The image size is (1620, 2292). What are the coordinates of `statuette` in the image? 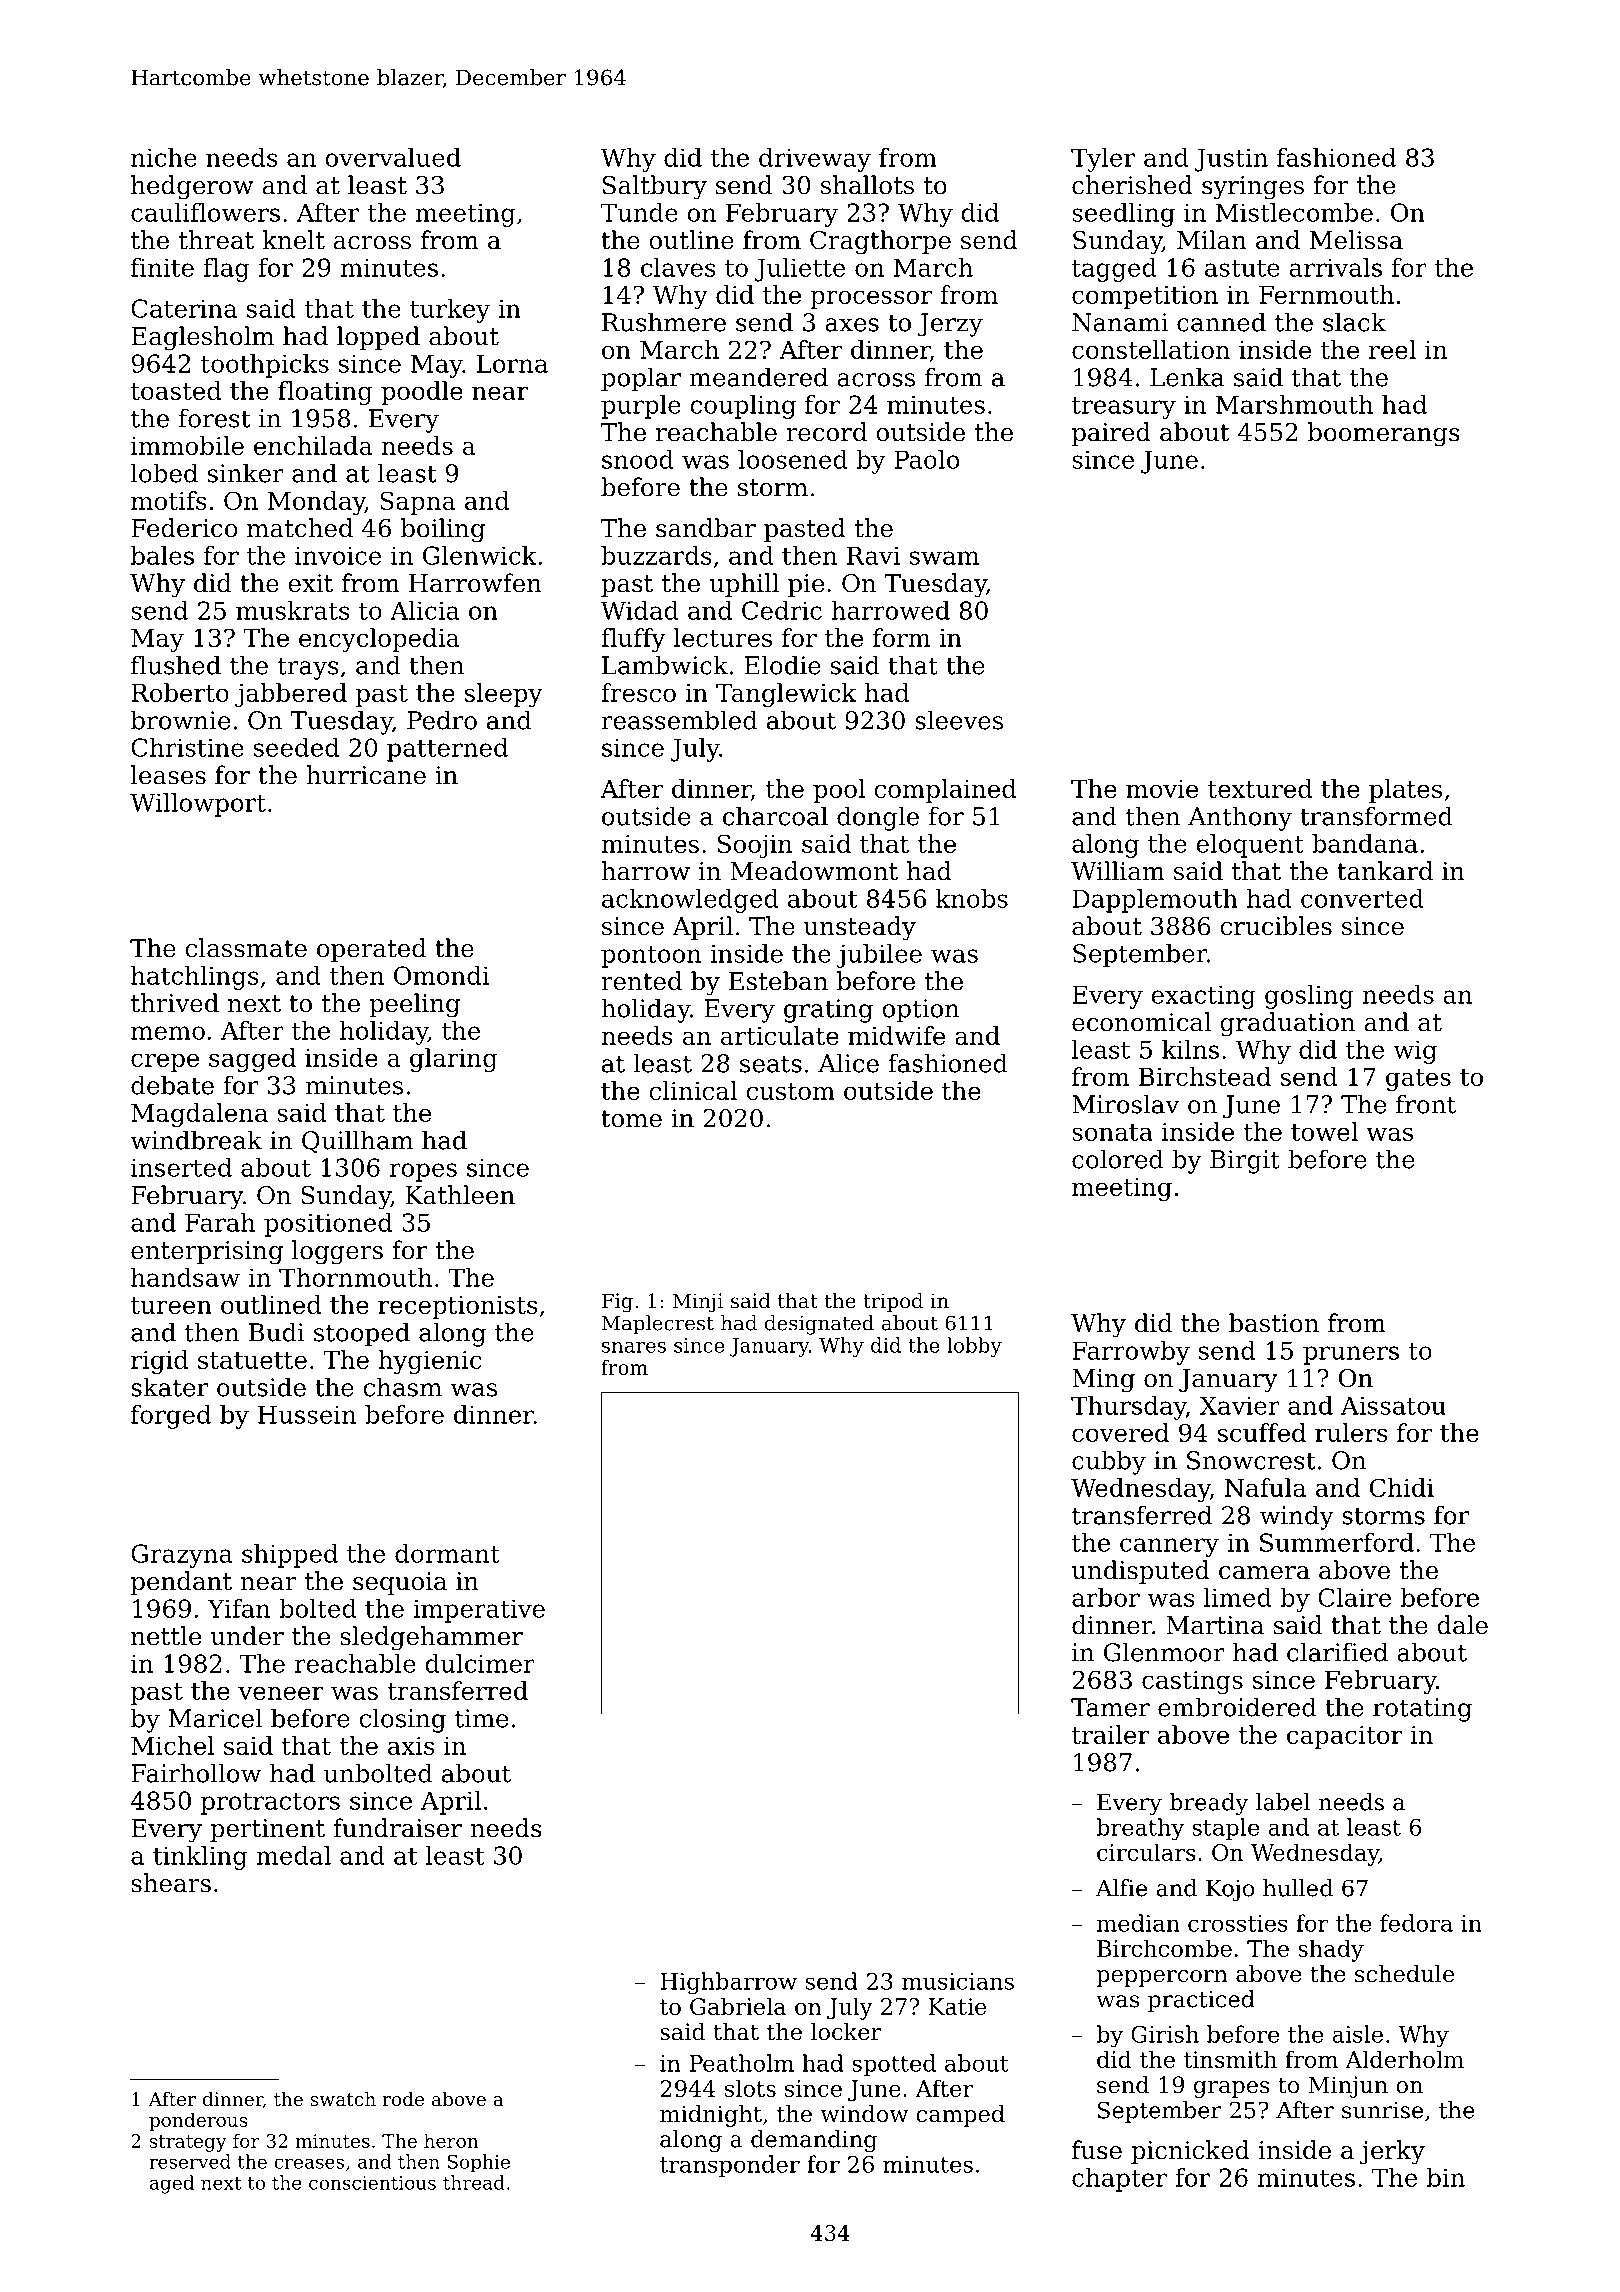 It's located at (252, 1360).
